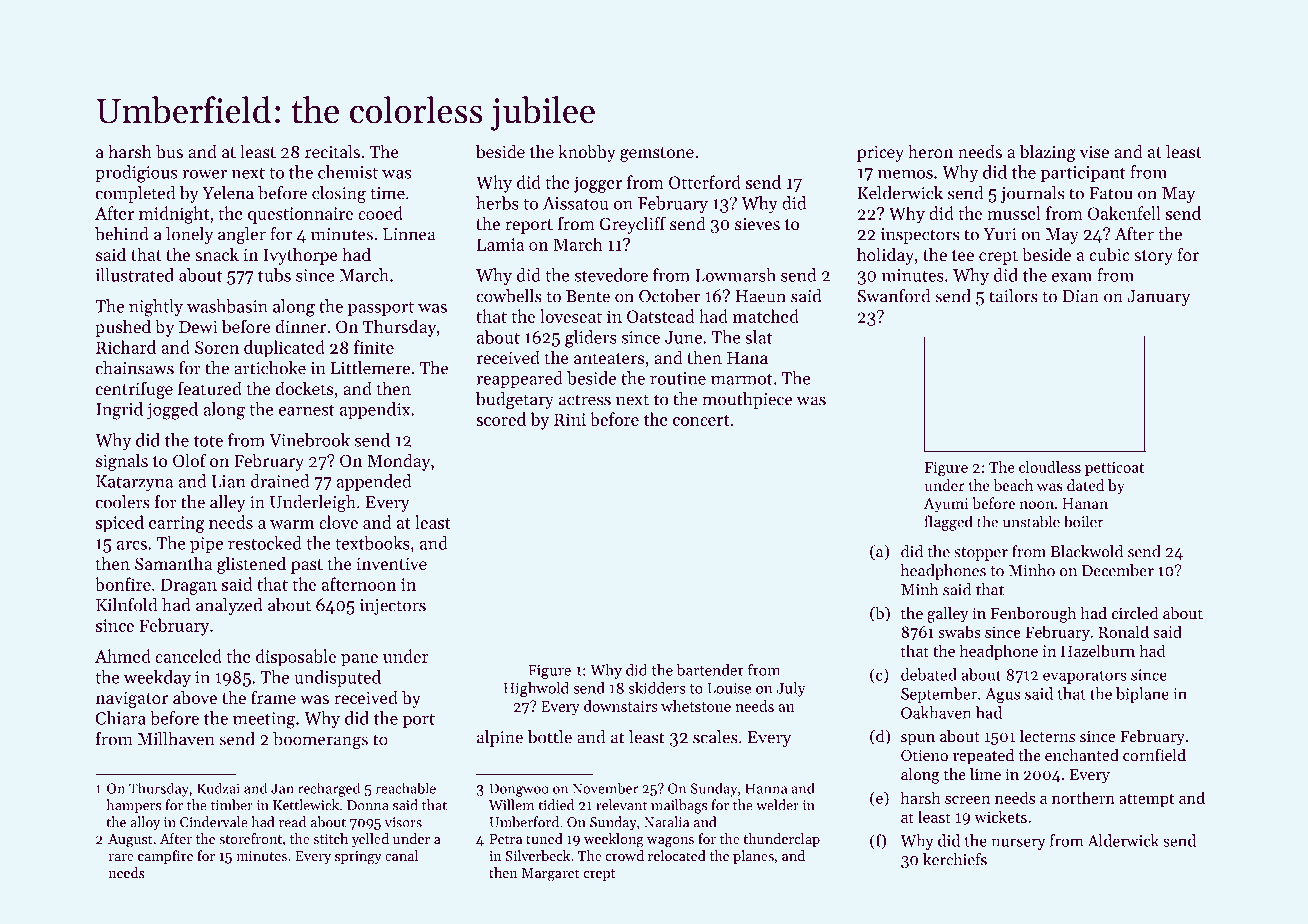  Describe the element at coordinates (1123, 631) in the screenshot. I see `Ronald` at that location.
